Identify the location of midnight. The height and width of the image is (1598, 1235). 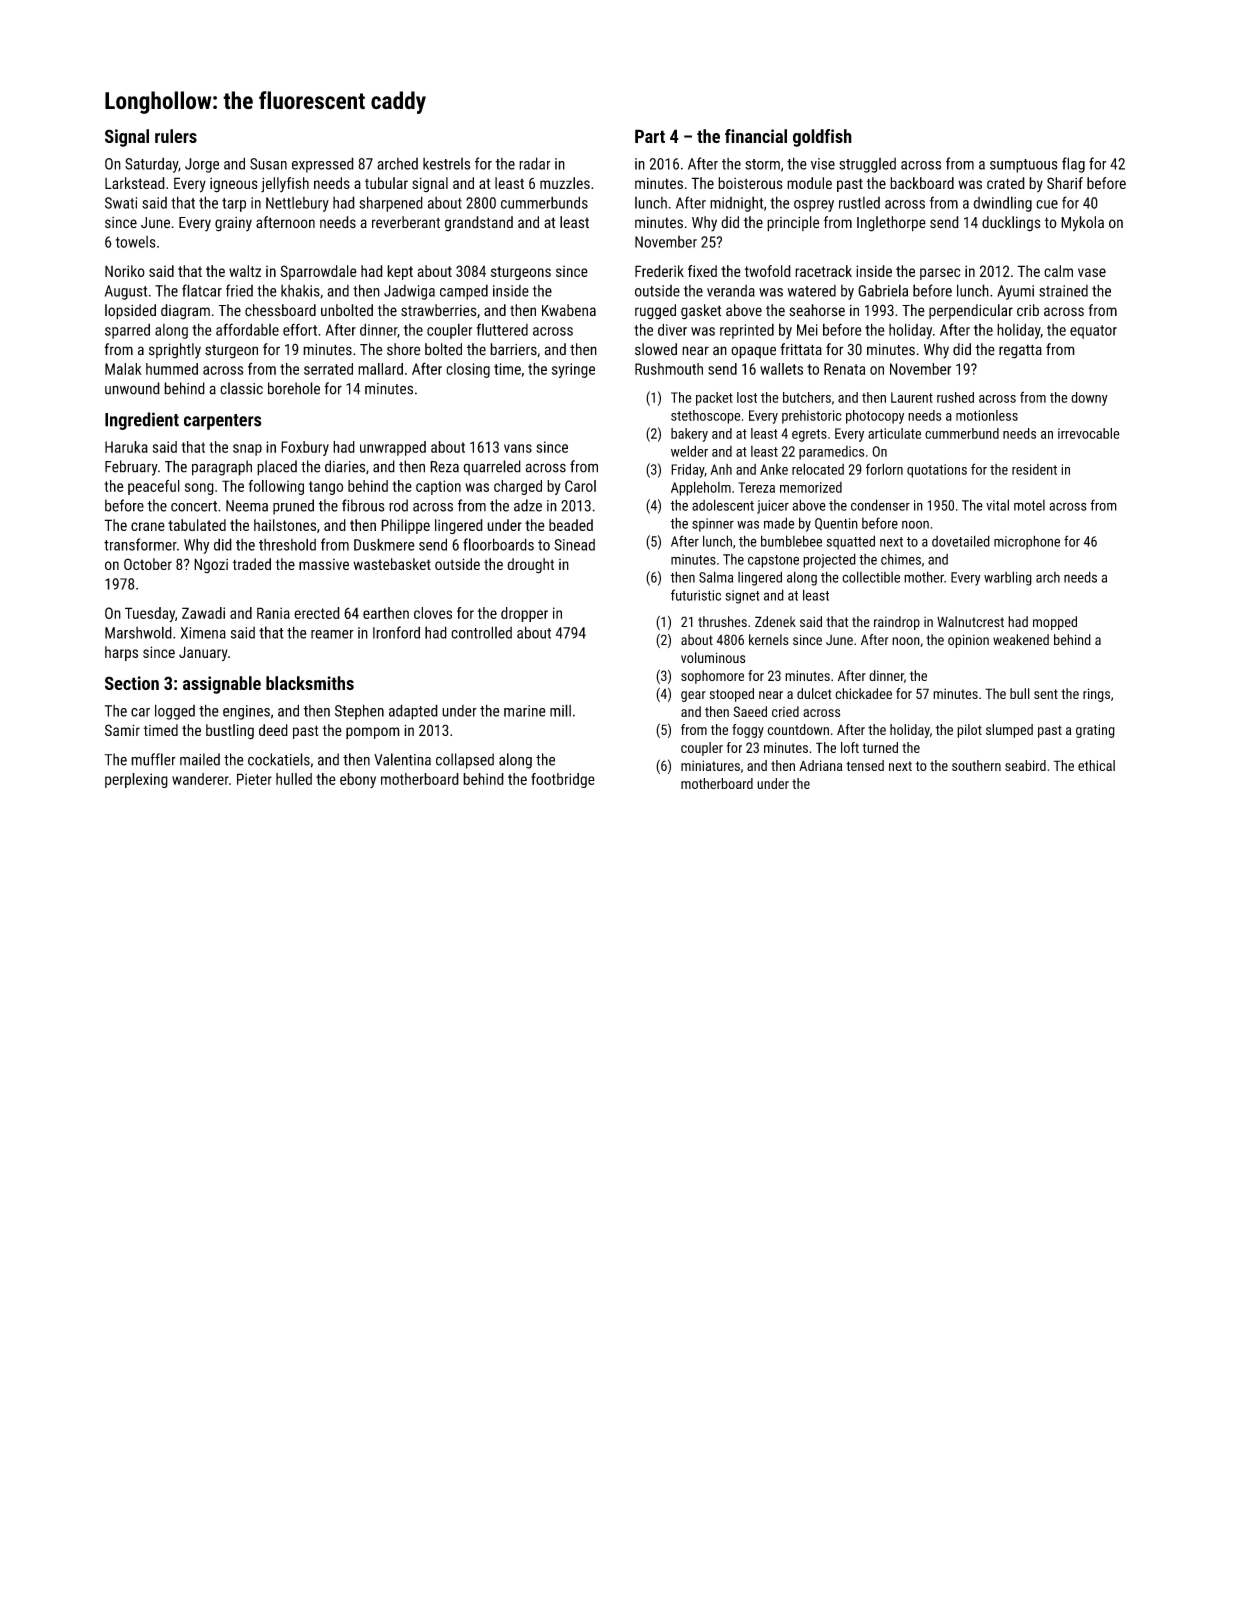
(736, 204).
